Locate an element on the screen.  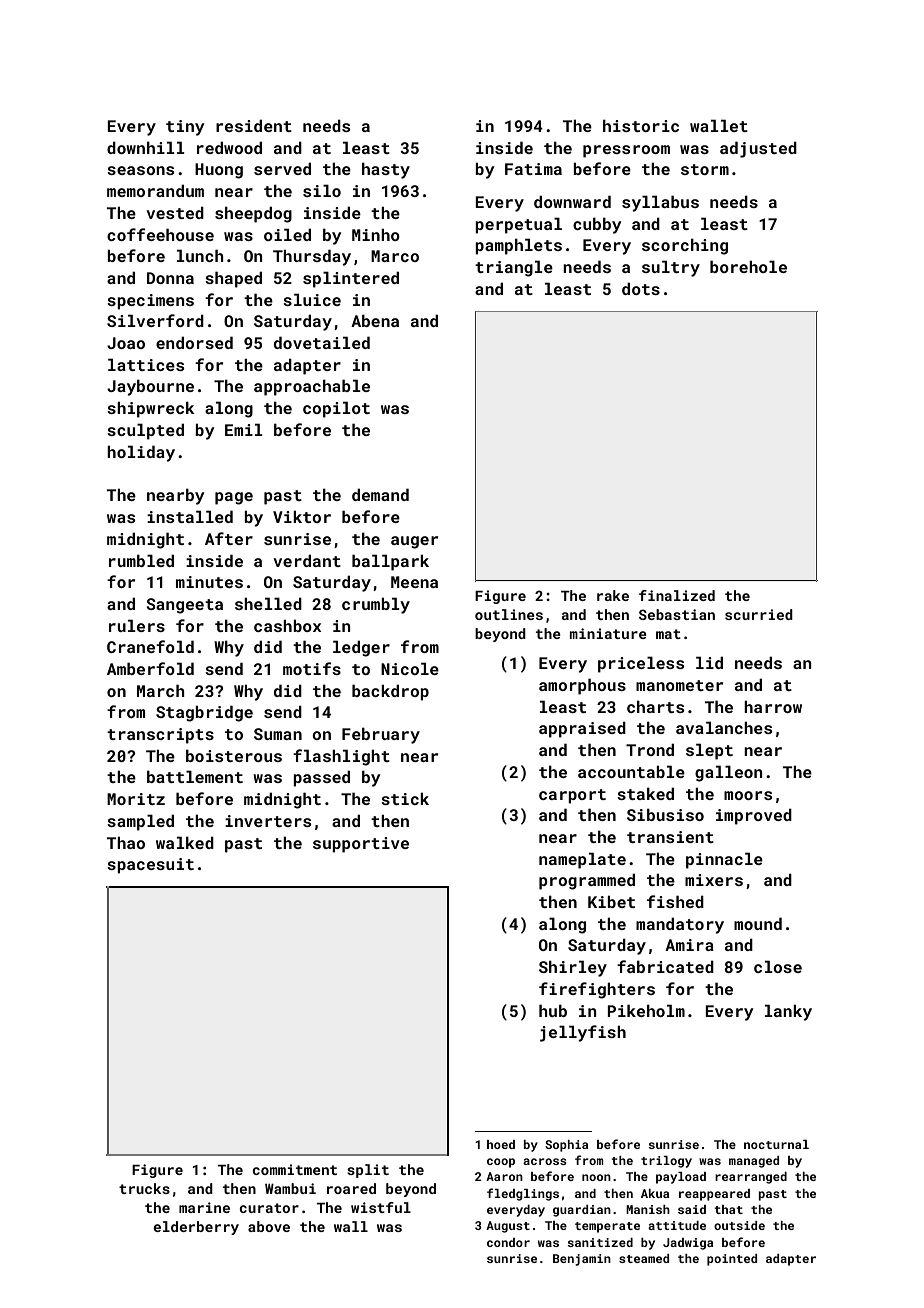
trucks is located at coordinates (144, 1188).
